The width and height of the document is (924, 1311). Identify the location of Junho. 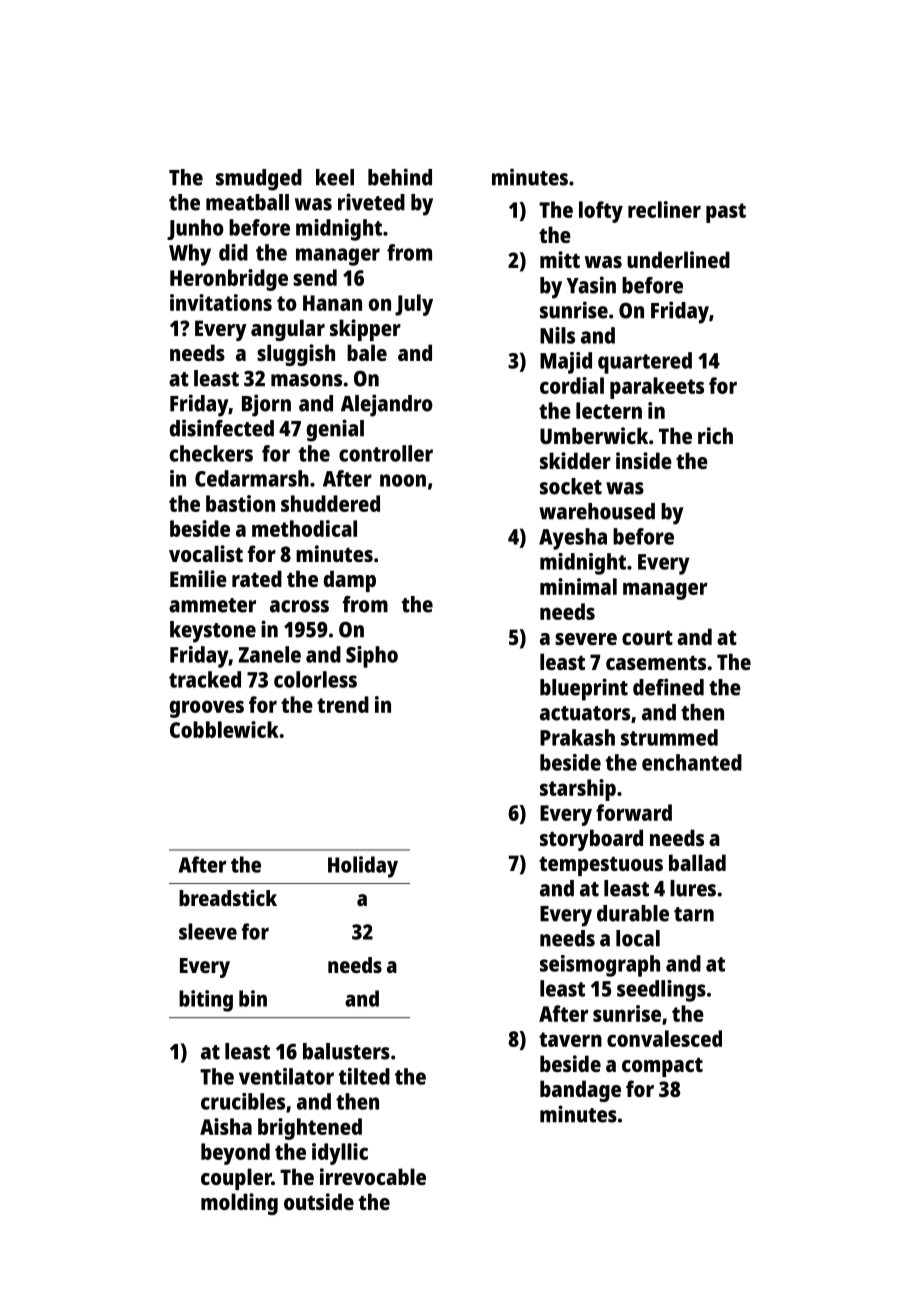
(195, 229).
